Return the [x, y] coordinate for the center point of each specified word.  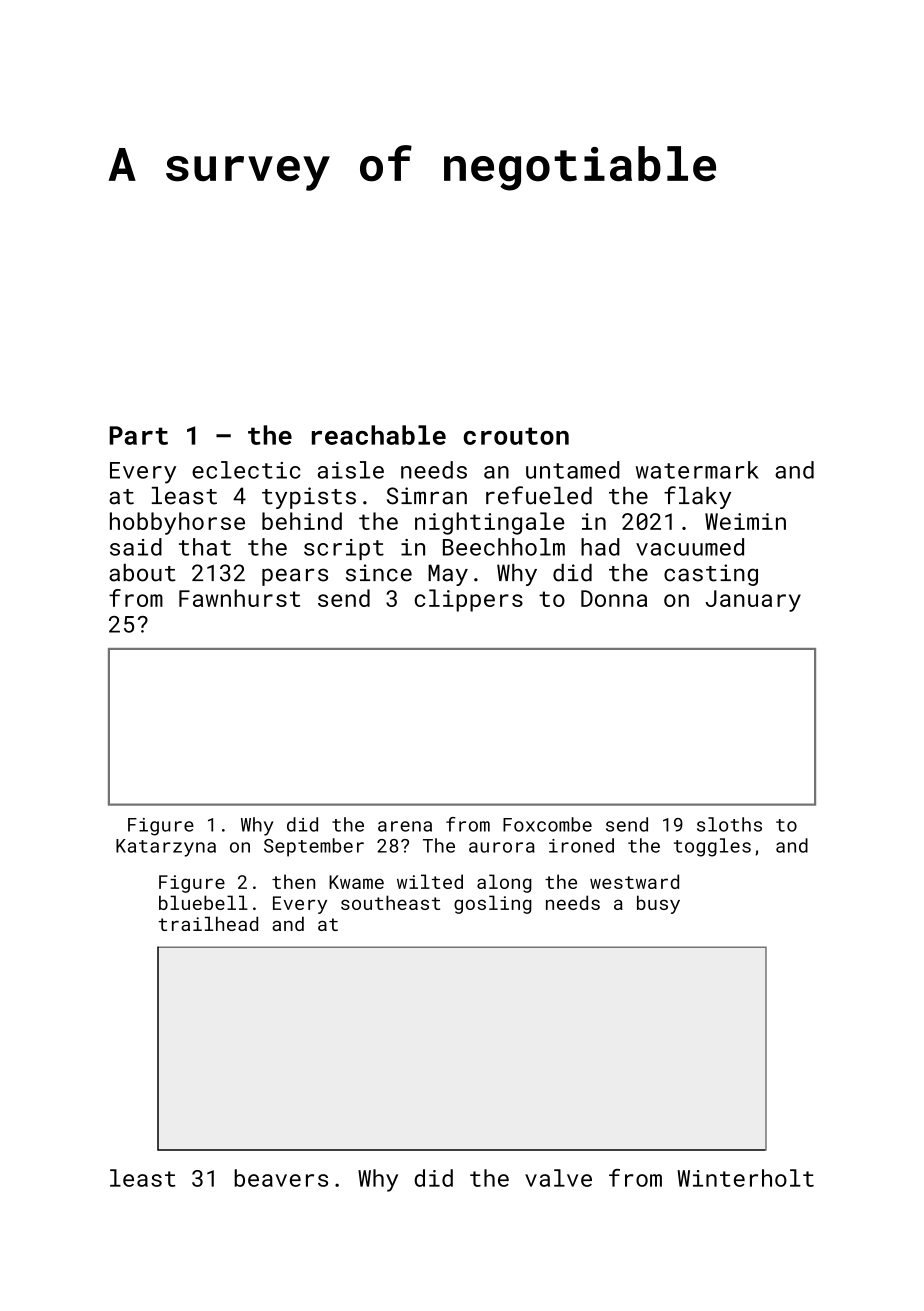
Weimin [745, 521]
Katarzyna [166, 848]
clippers [469, 600]
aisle [351, 470]
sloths [729, 824]
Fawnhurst [239, 598]
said [136, 547]
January [753, 601]
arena [405, 826]
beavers [281, 1178]
